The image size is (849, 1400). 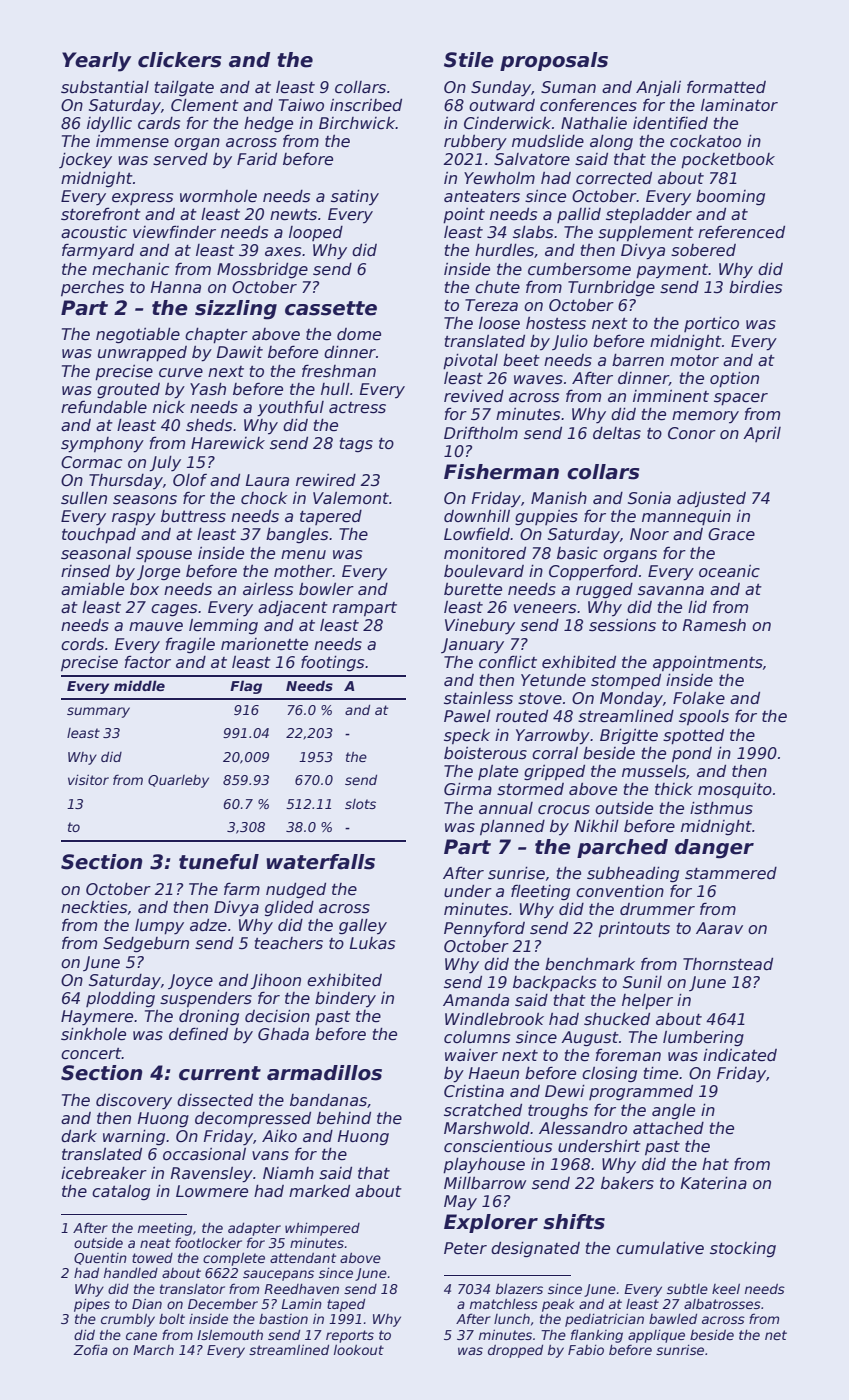 What do you see at coordinates (360, 804) in the screenshot?
I see `slots` at bounding box center [360, 804].
